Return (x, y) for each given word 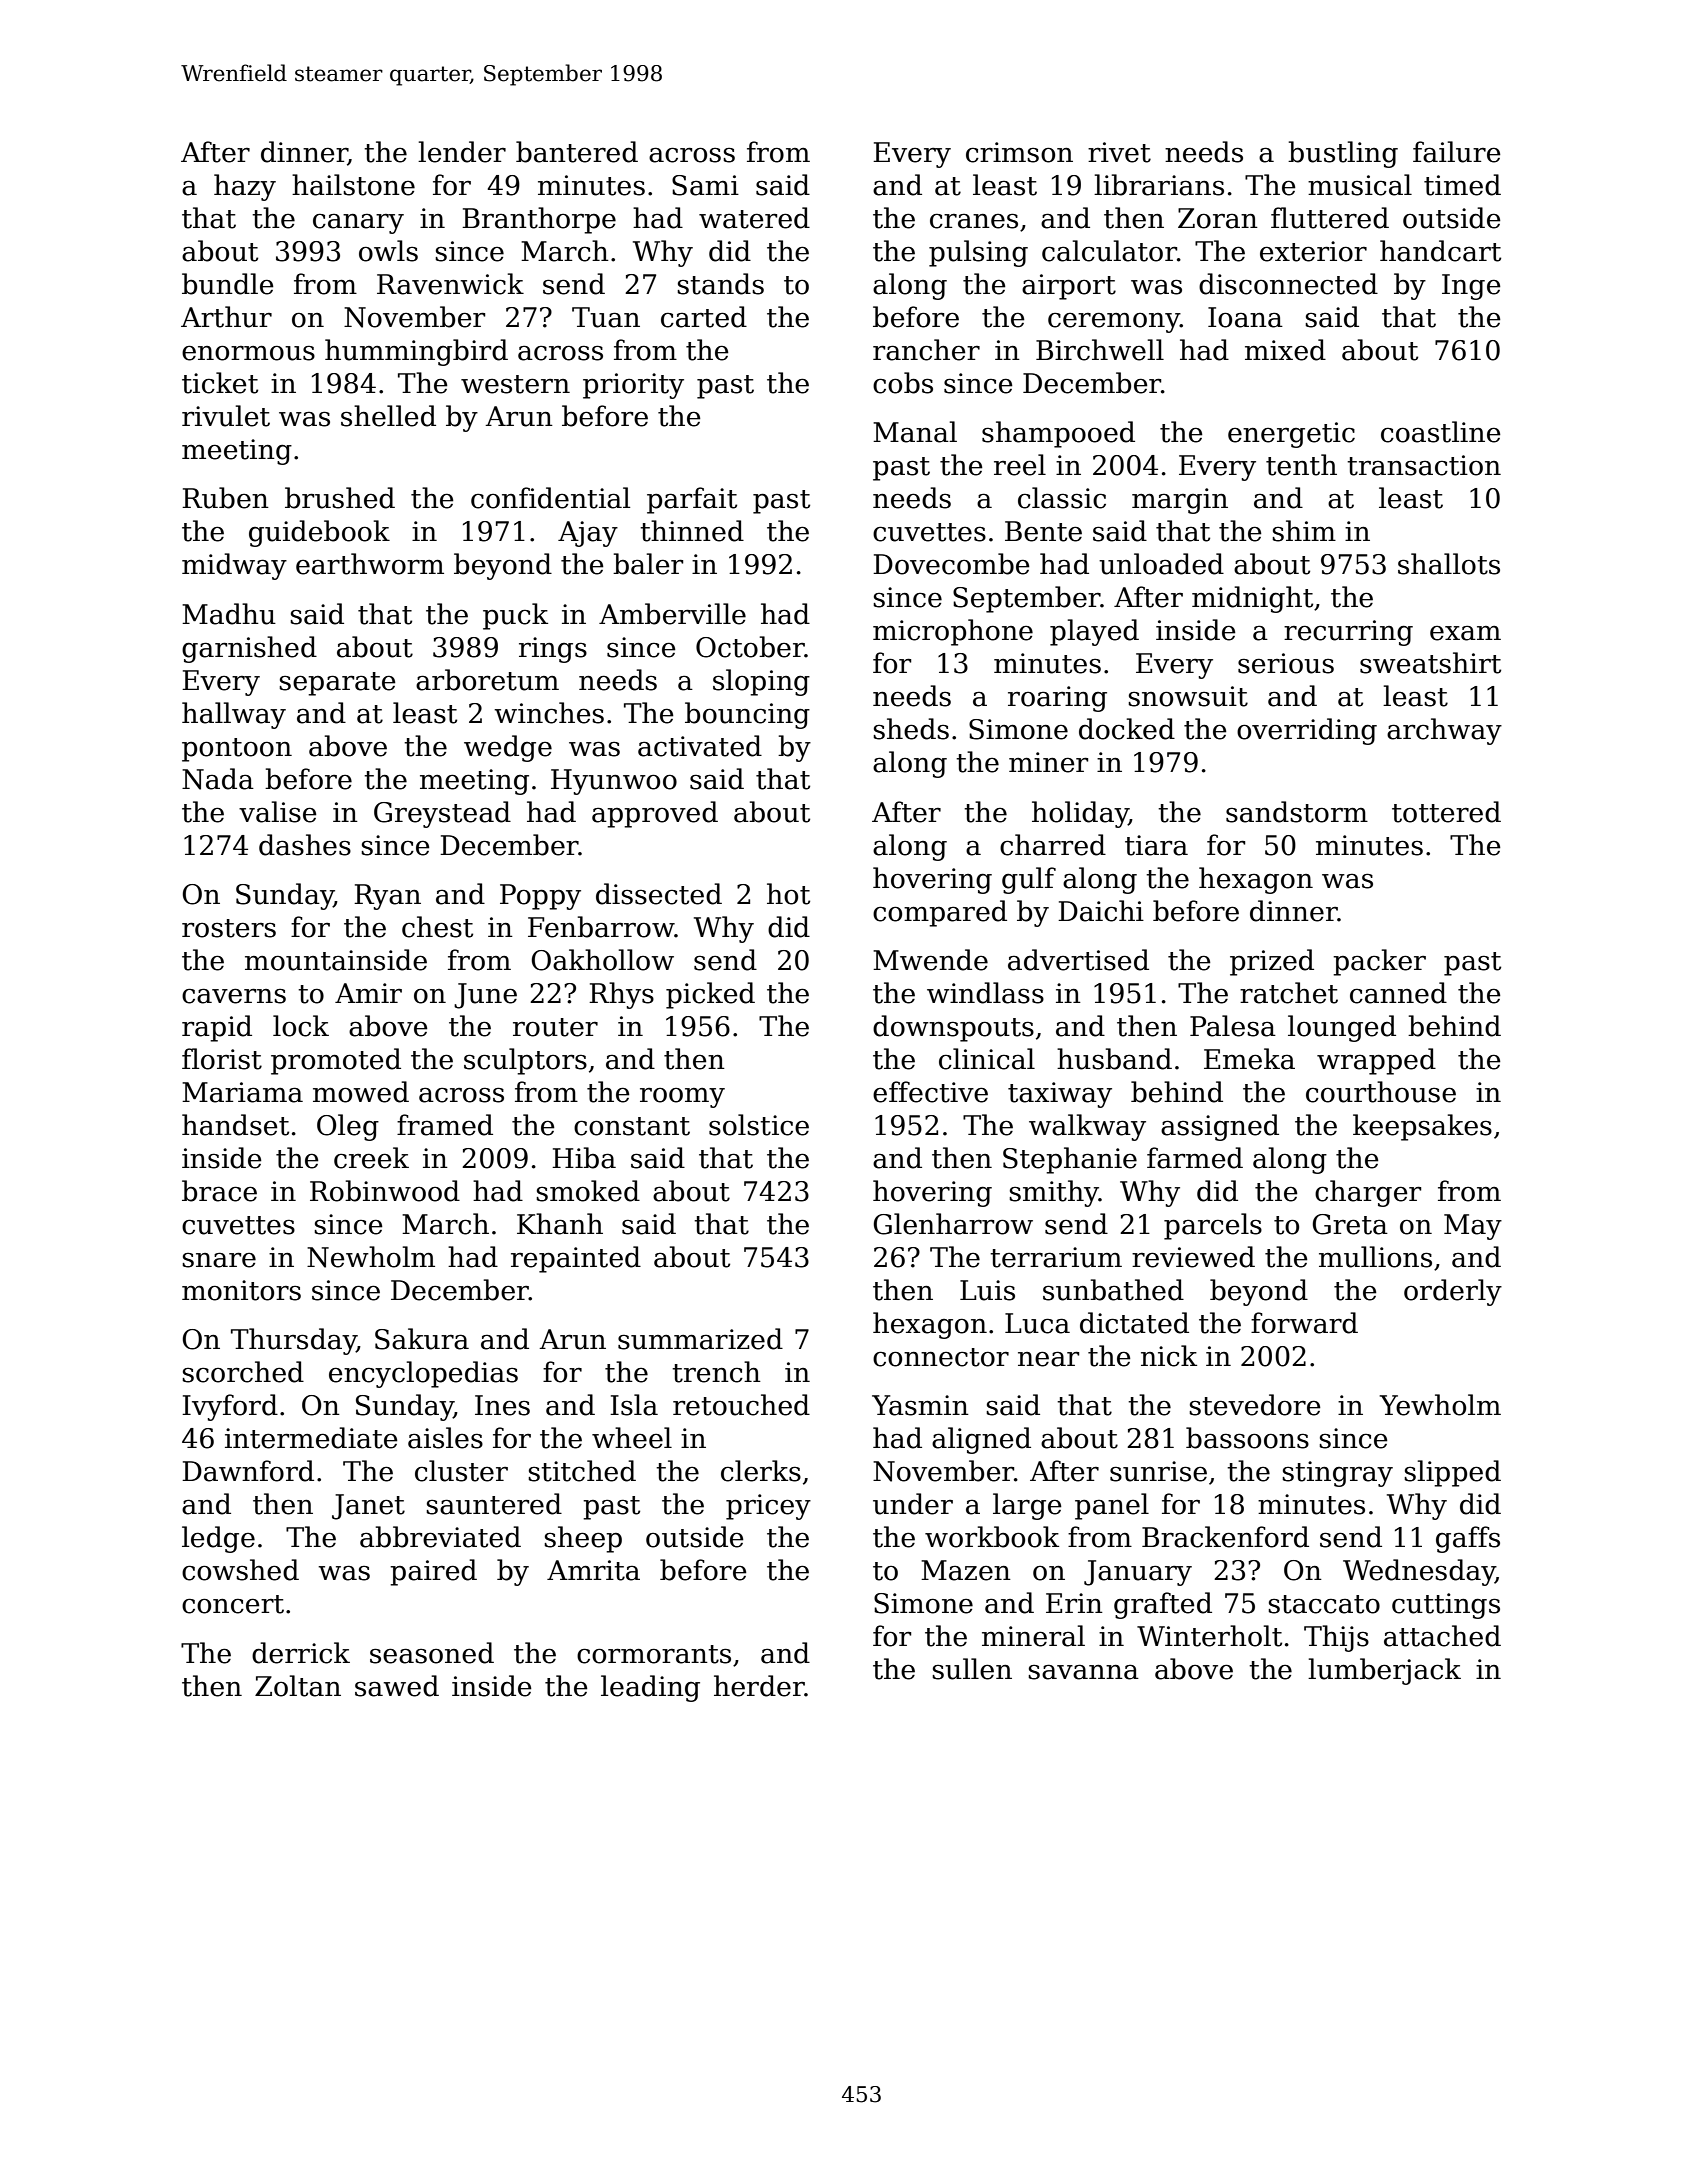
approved (655, 814)
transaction (1424, 465)
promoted (336, 1061)
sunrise (1158, 1471)
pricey (768, 1507)
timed (1462, 185)
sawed (397, 1686)
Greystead (442, 814)
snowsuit (1188, 696)
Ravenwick (450, 284)
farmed (1195, 1158)
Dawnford (248, 1471)
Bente (1043, 531)
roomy (682, 1098)
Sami (705, 185)
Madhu (229, 614)
